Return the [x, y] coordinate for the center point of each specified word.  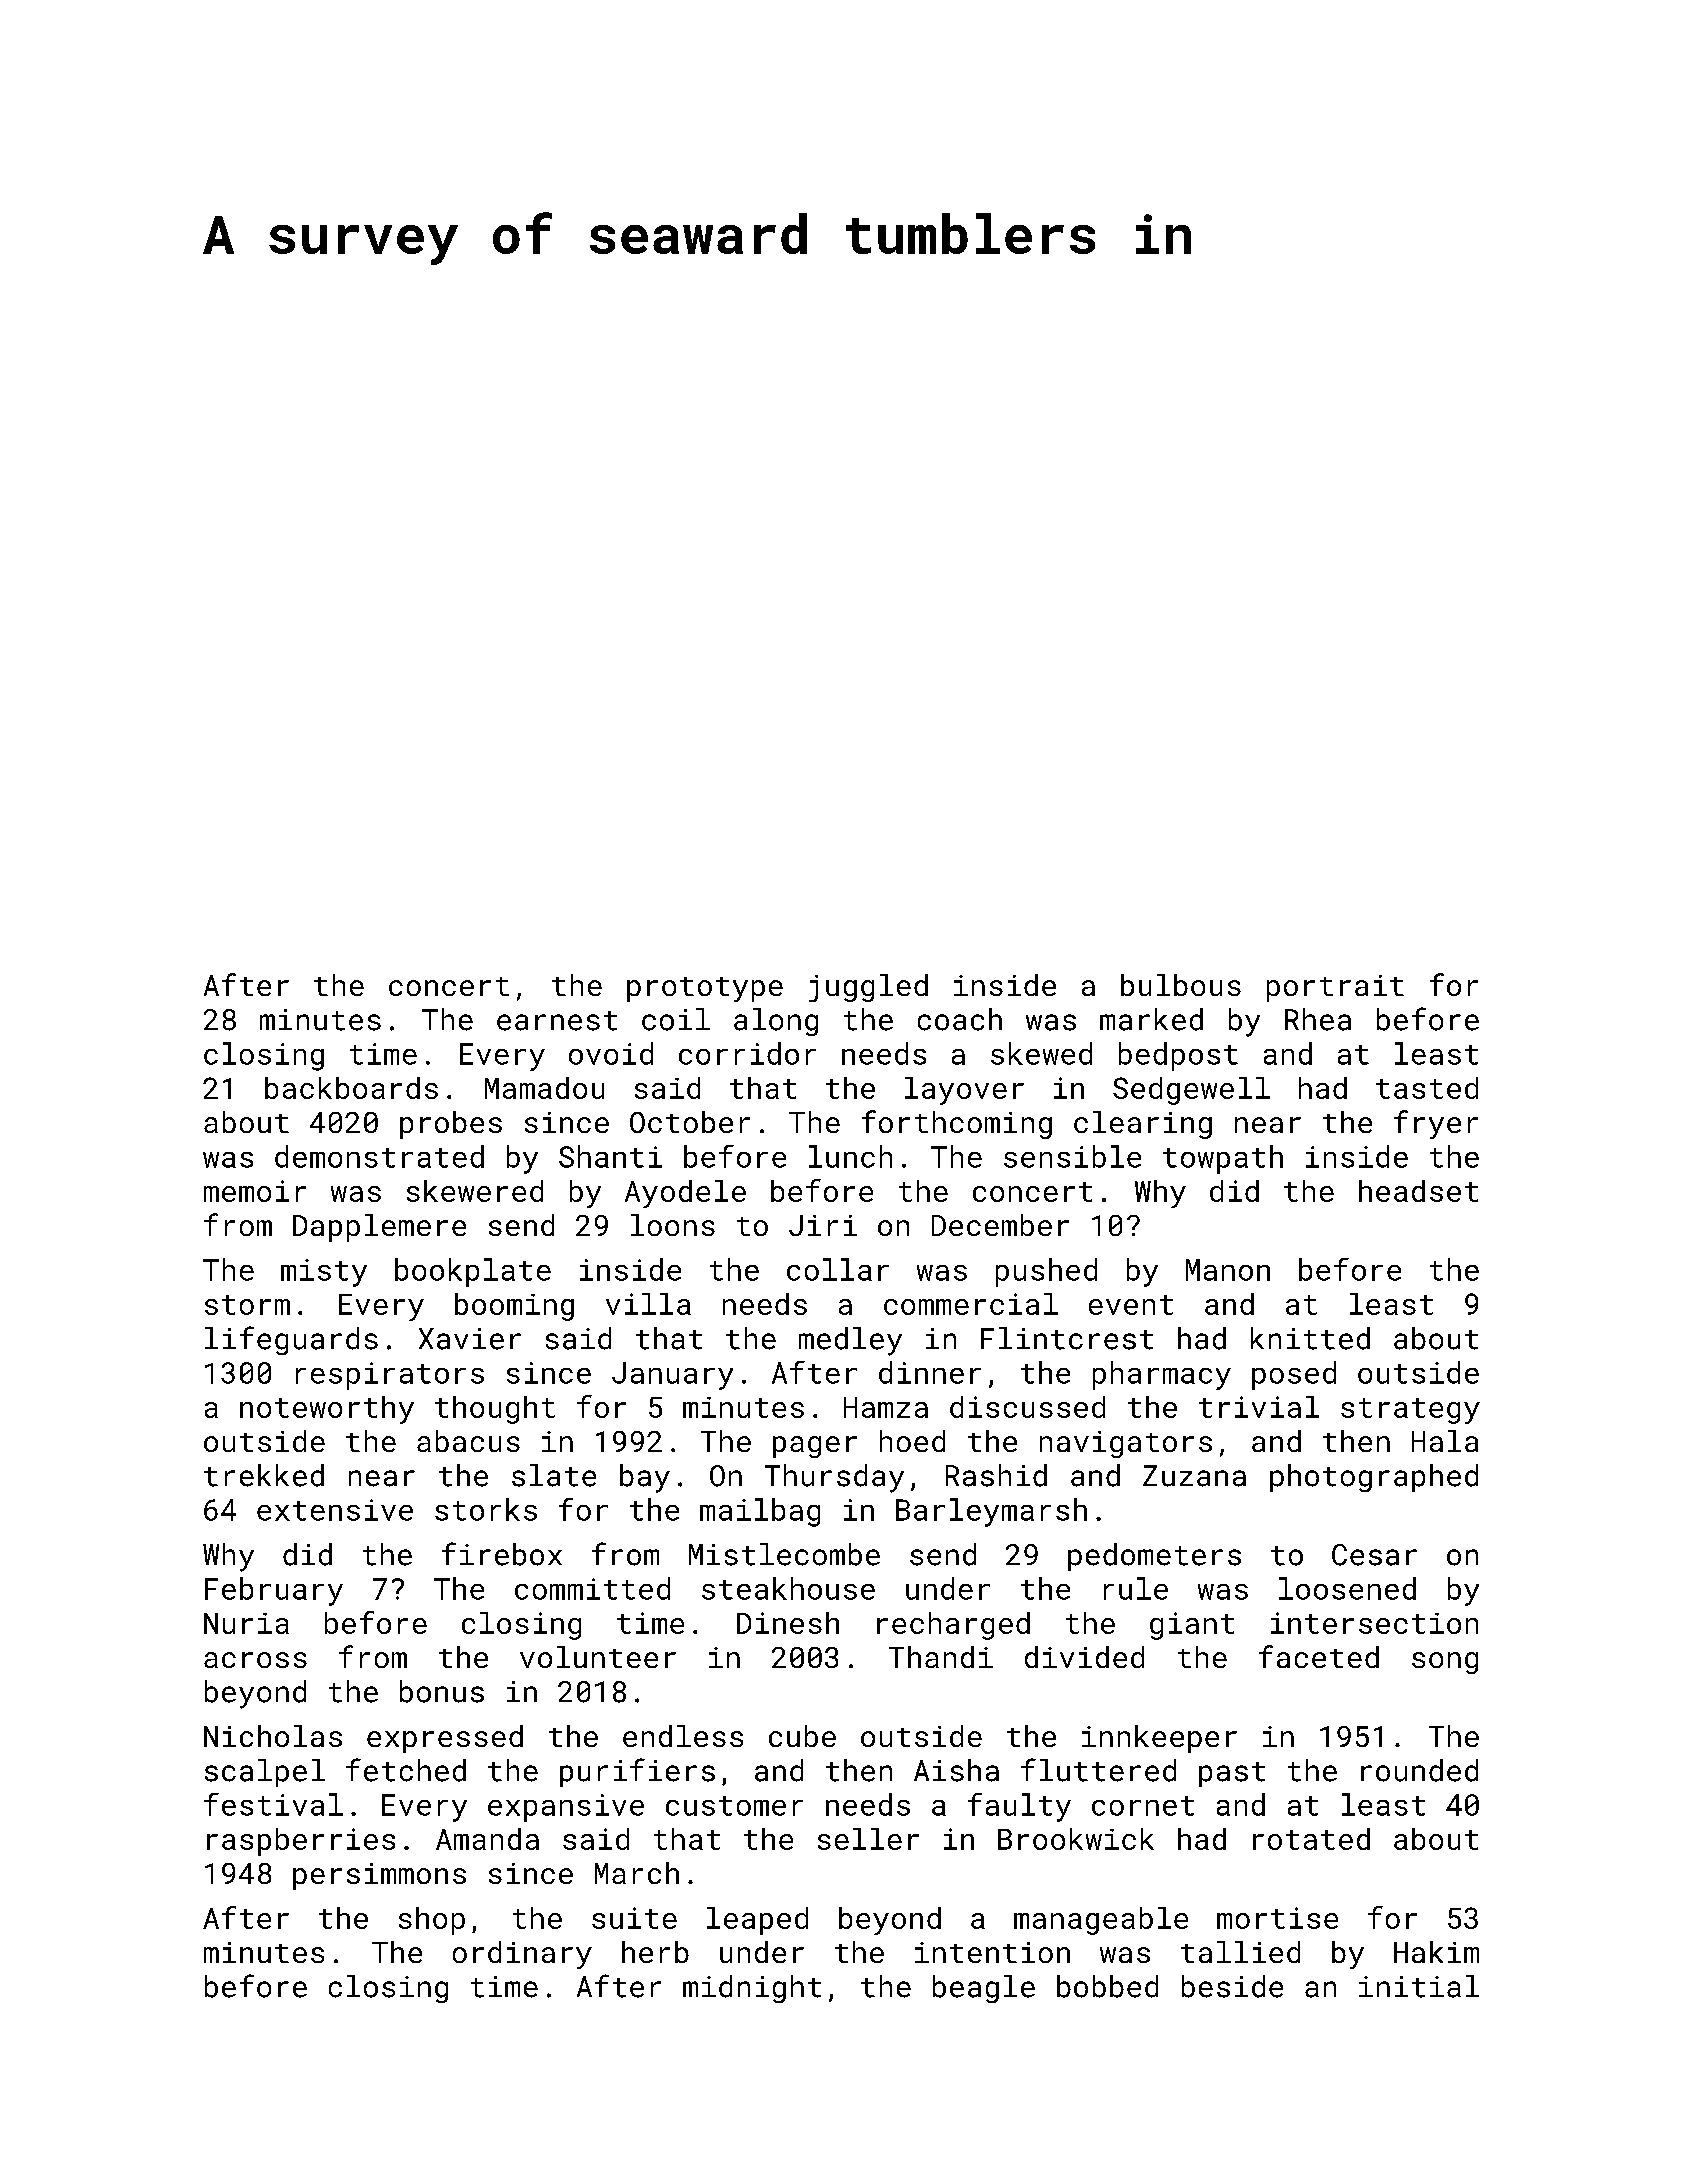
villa [648, 1304]
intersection [1374, 1623]
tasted [1427, 1088]
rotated [1311, 1839]
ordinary [522, 1955]
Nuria [246, 1623]
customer [734, 1806]
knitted [1310, 1338]
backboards [351, 1088]
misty [324, 1273]
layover [964, 1091]
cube [802, 1736]
